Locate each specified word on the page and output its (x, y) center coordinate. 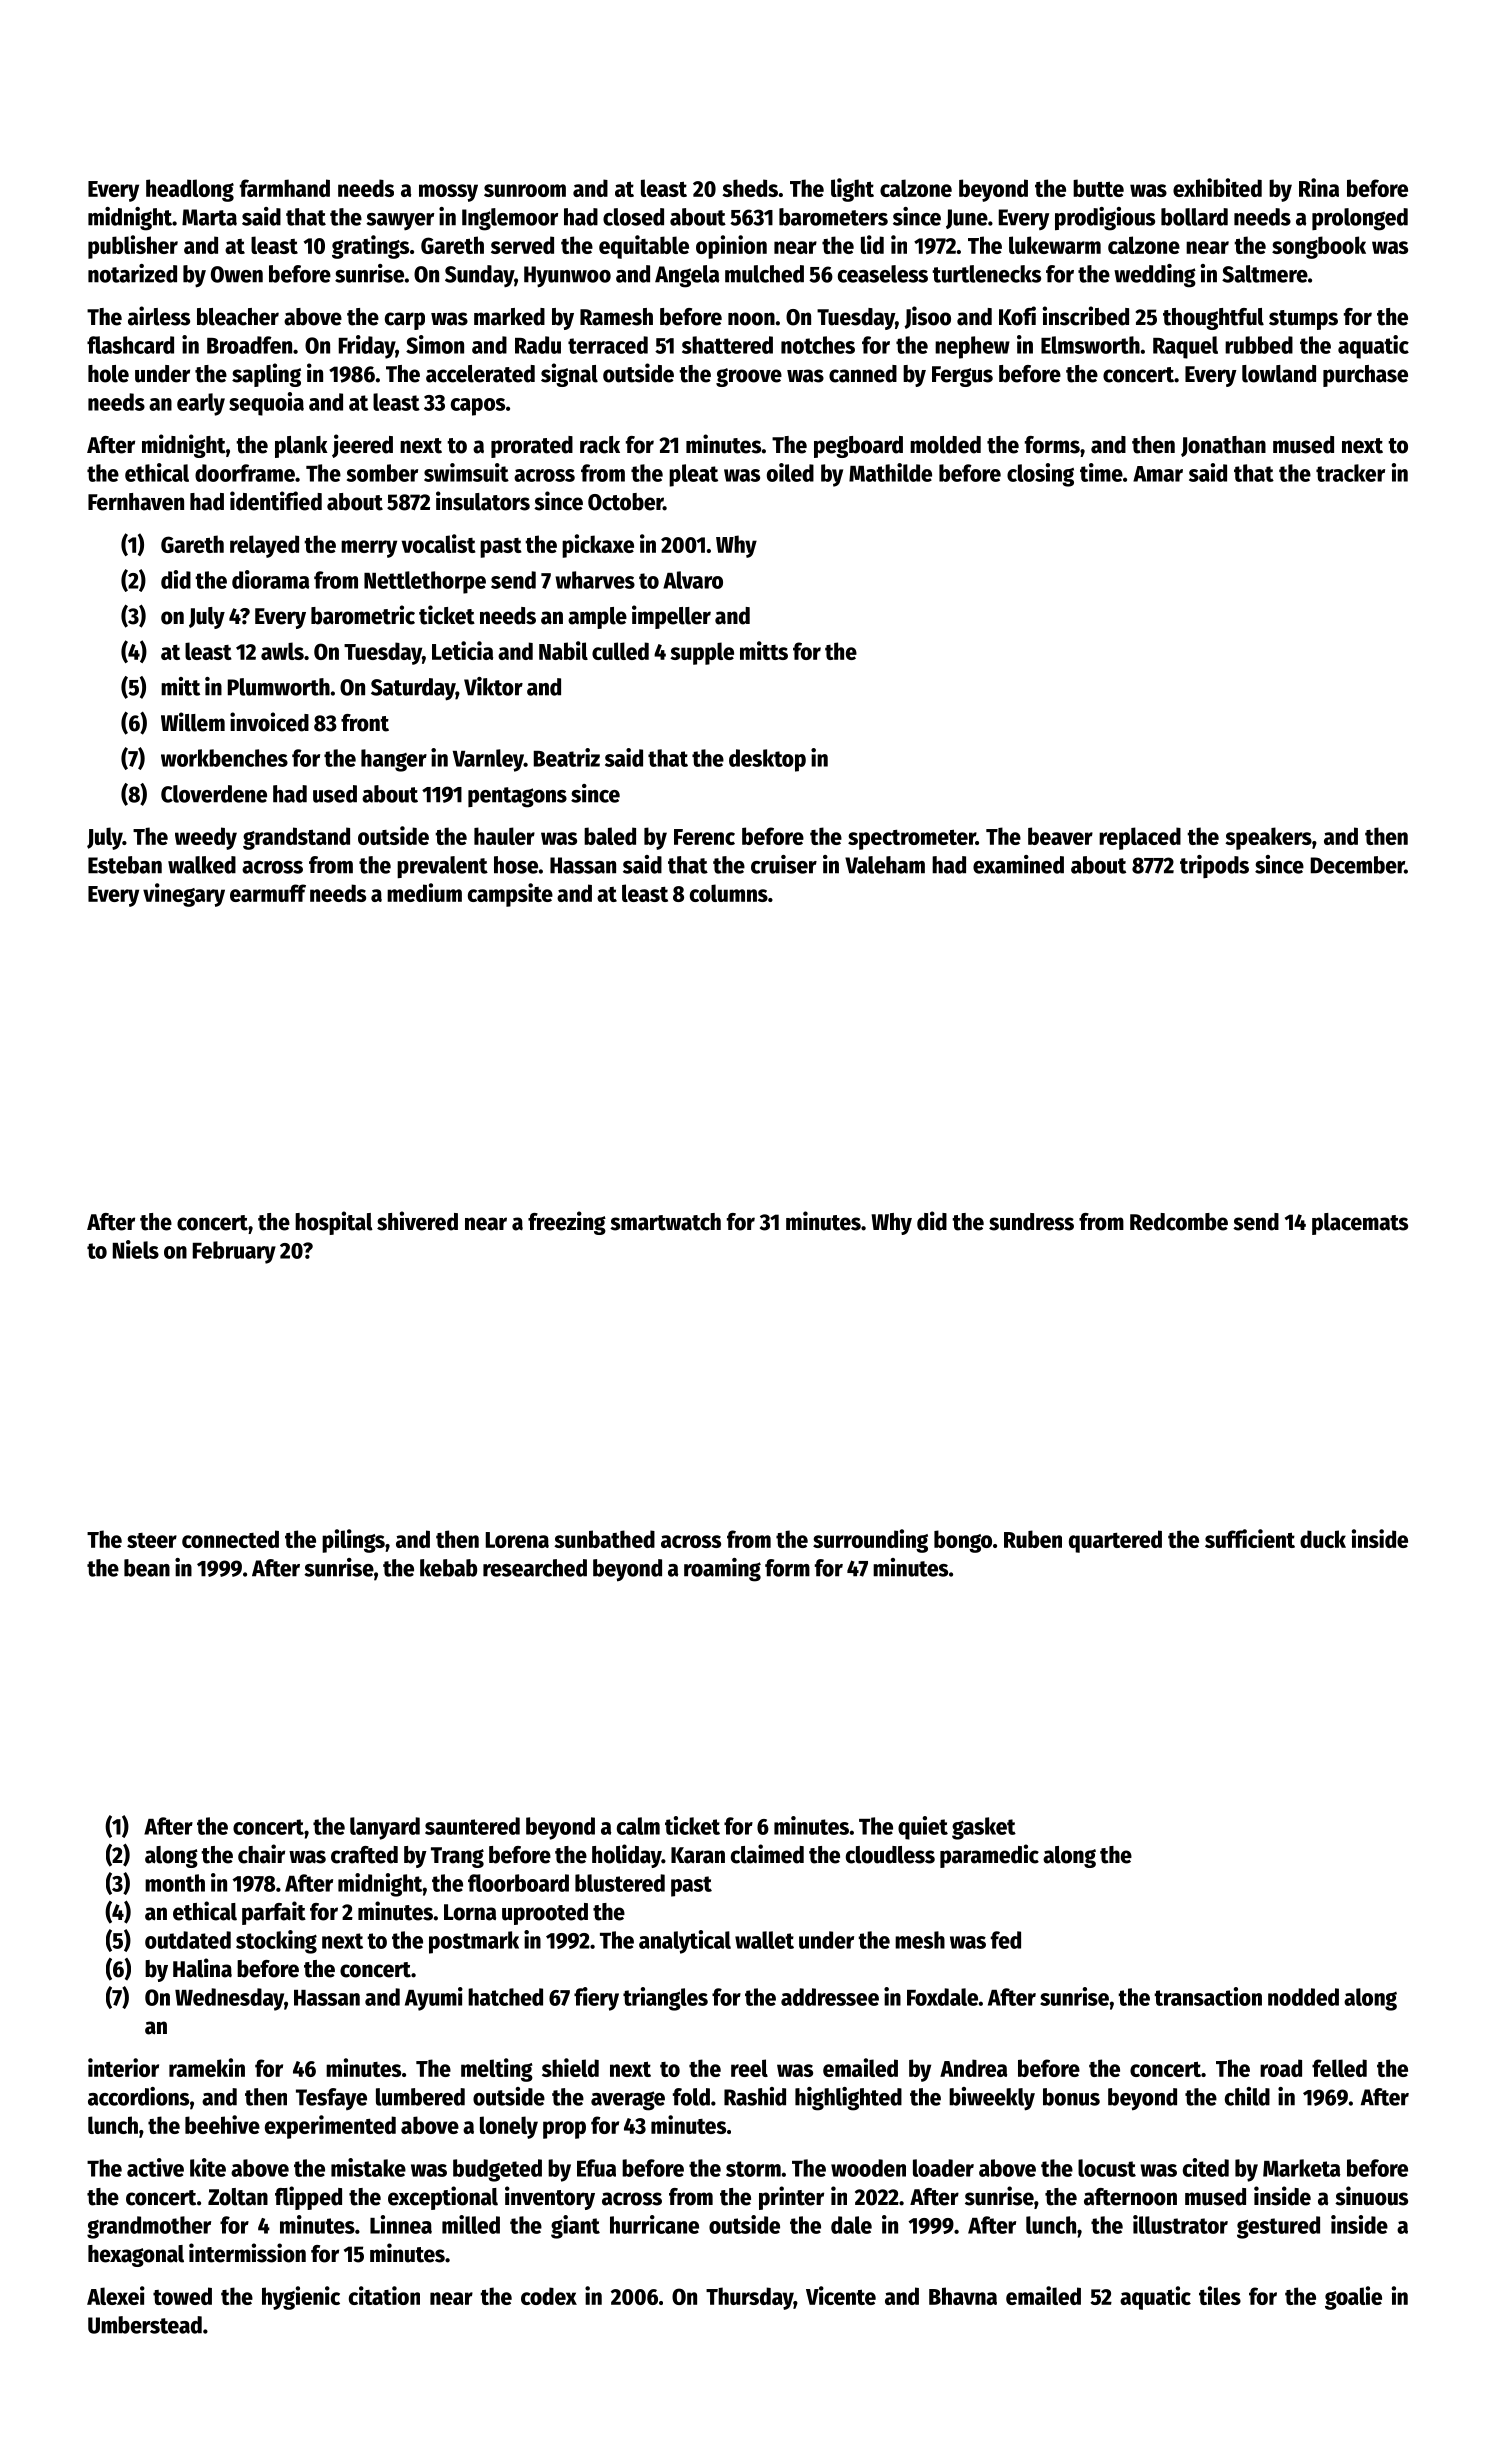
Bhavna (963, 2296)
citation (384, 2295)
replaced (1140, 838)
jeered (362, 446)
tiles (1220, 2295)
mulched (764, 274)
